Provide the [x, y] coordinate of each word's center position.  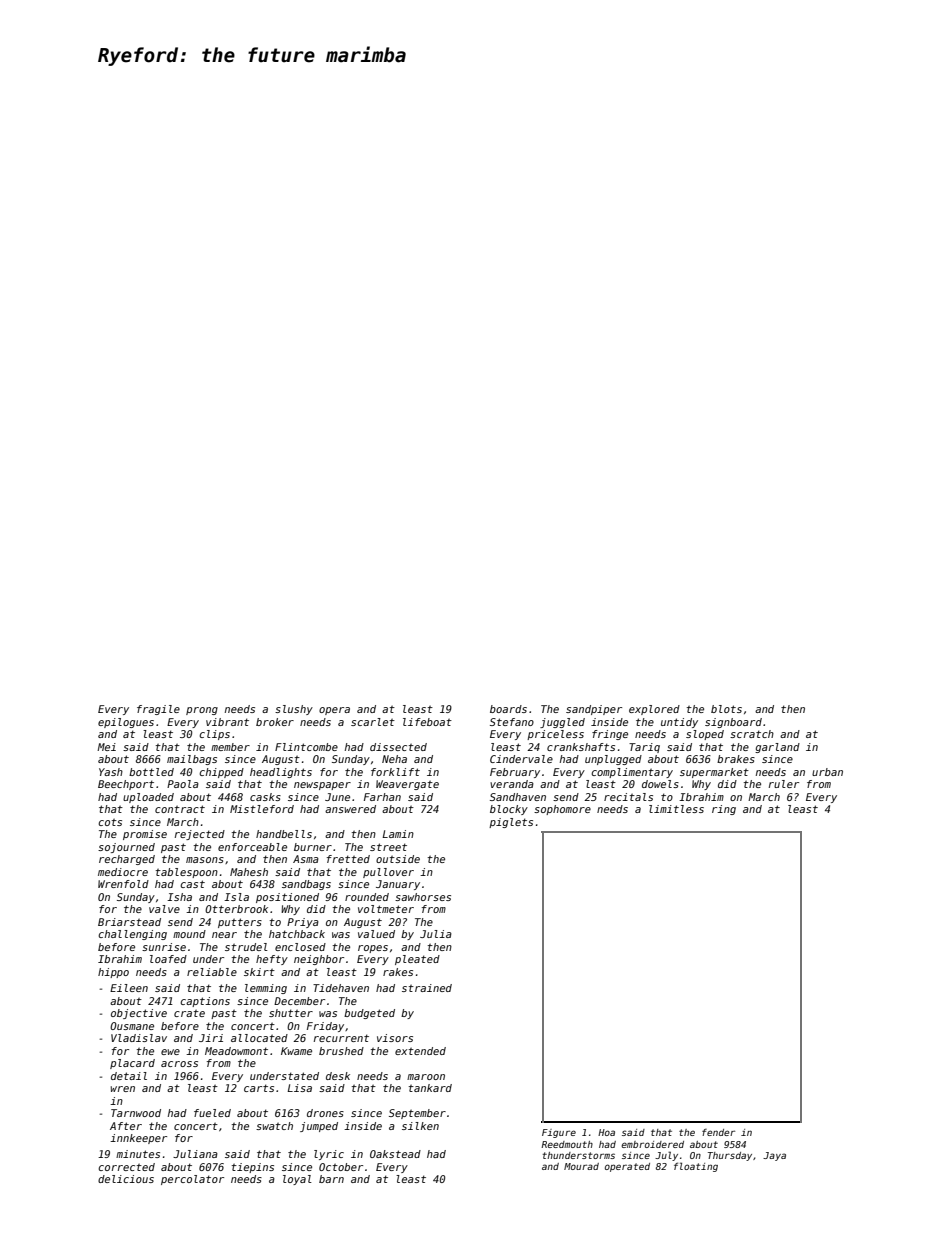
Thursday [730, 1156]
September [417, 1114]
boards [508, 709]
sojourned [126, 848]
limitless [676, 809]
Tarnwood [136, 1113]
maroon [426, 1077]
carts [259, 1088]
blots [726, 709]
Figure [559, 1133]
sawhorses [423, 897]
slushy [294, 710]
